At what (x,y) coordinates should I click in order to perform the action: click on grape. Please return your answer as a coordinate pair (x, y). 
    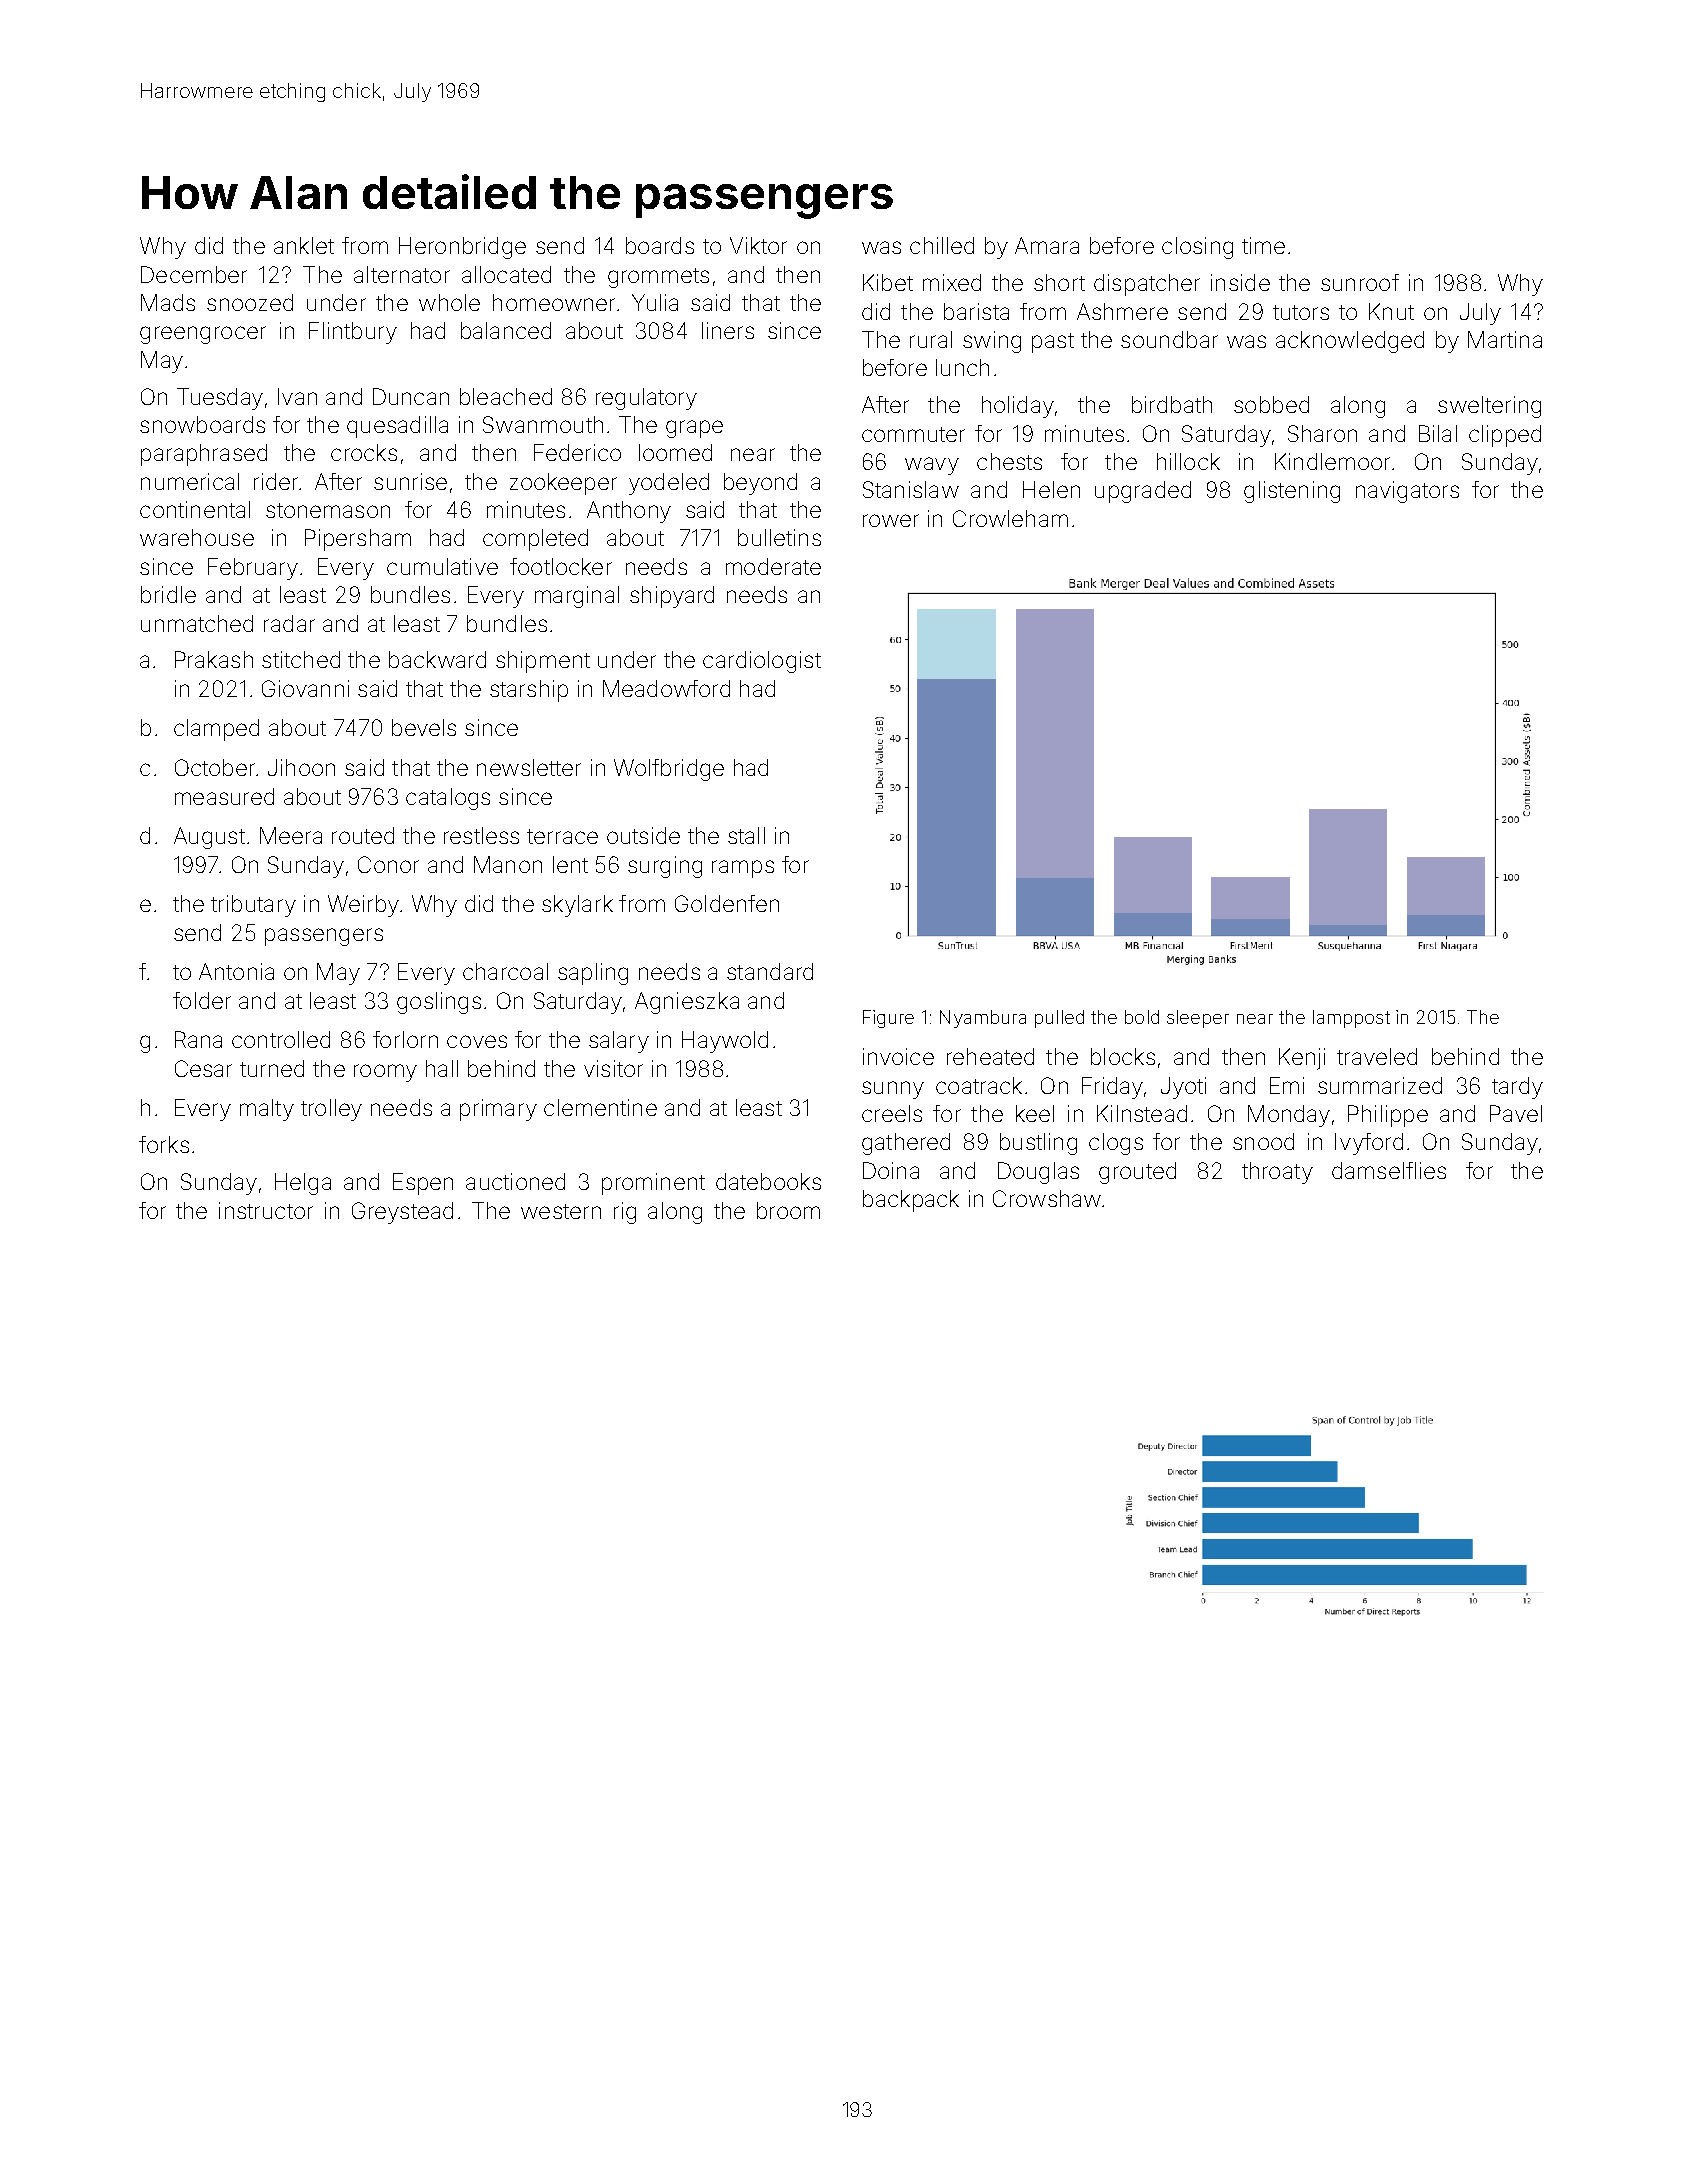
    Looking at the image, I should click on (694, 429).
